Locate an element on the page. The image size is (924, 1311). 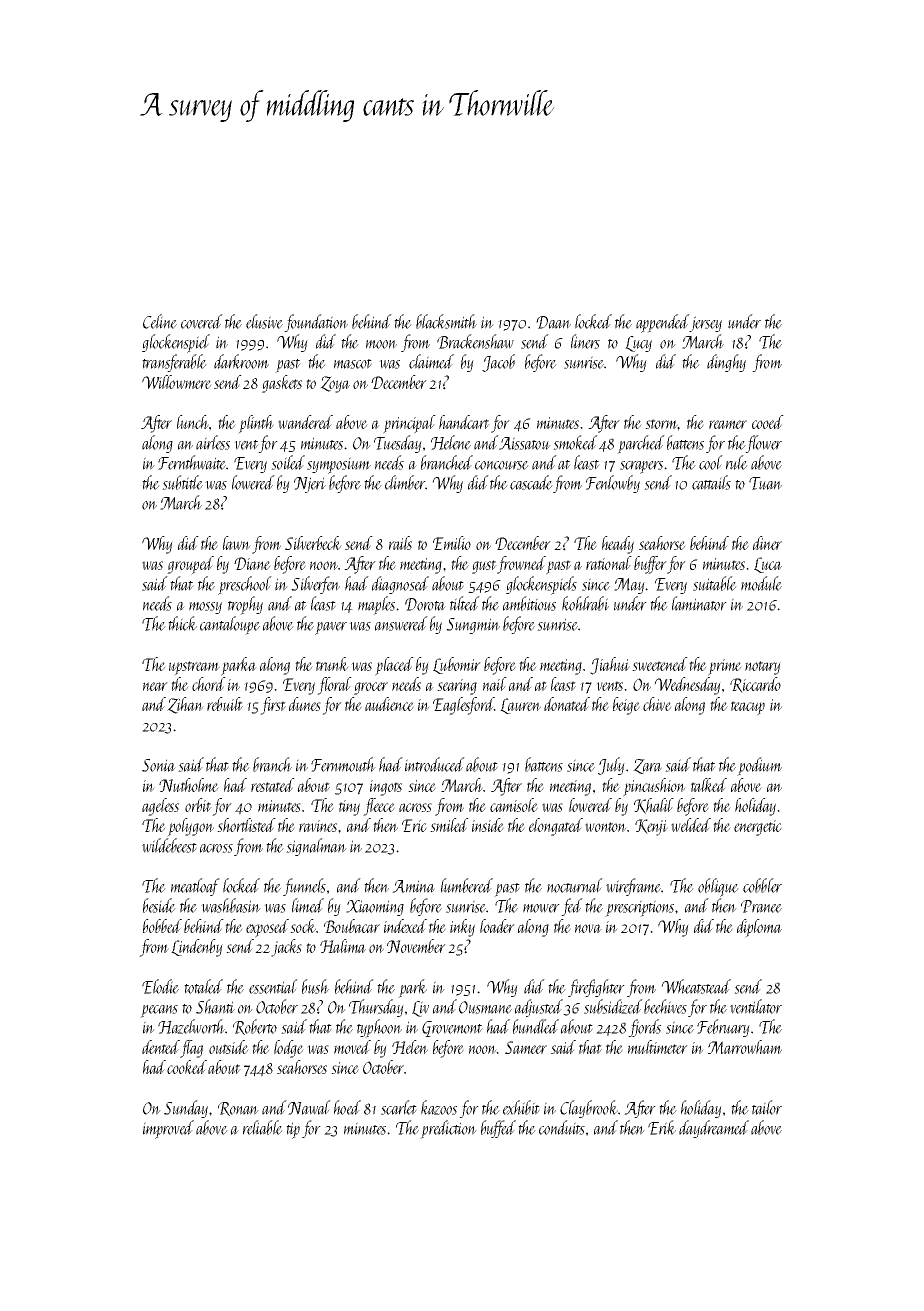
elusive is located at coordinates (264, 321).
